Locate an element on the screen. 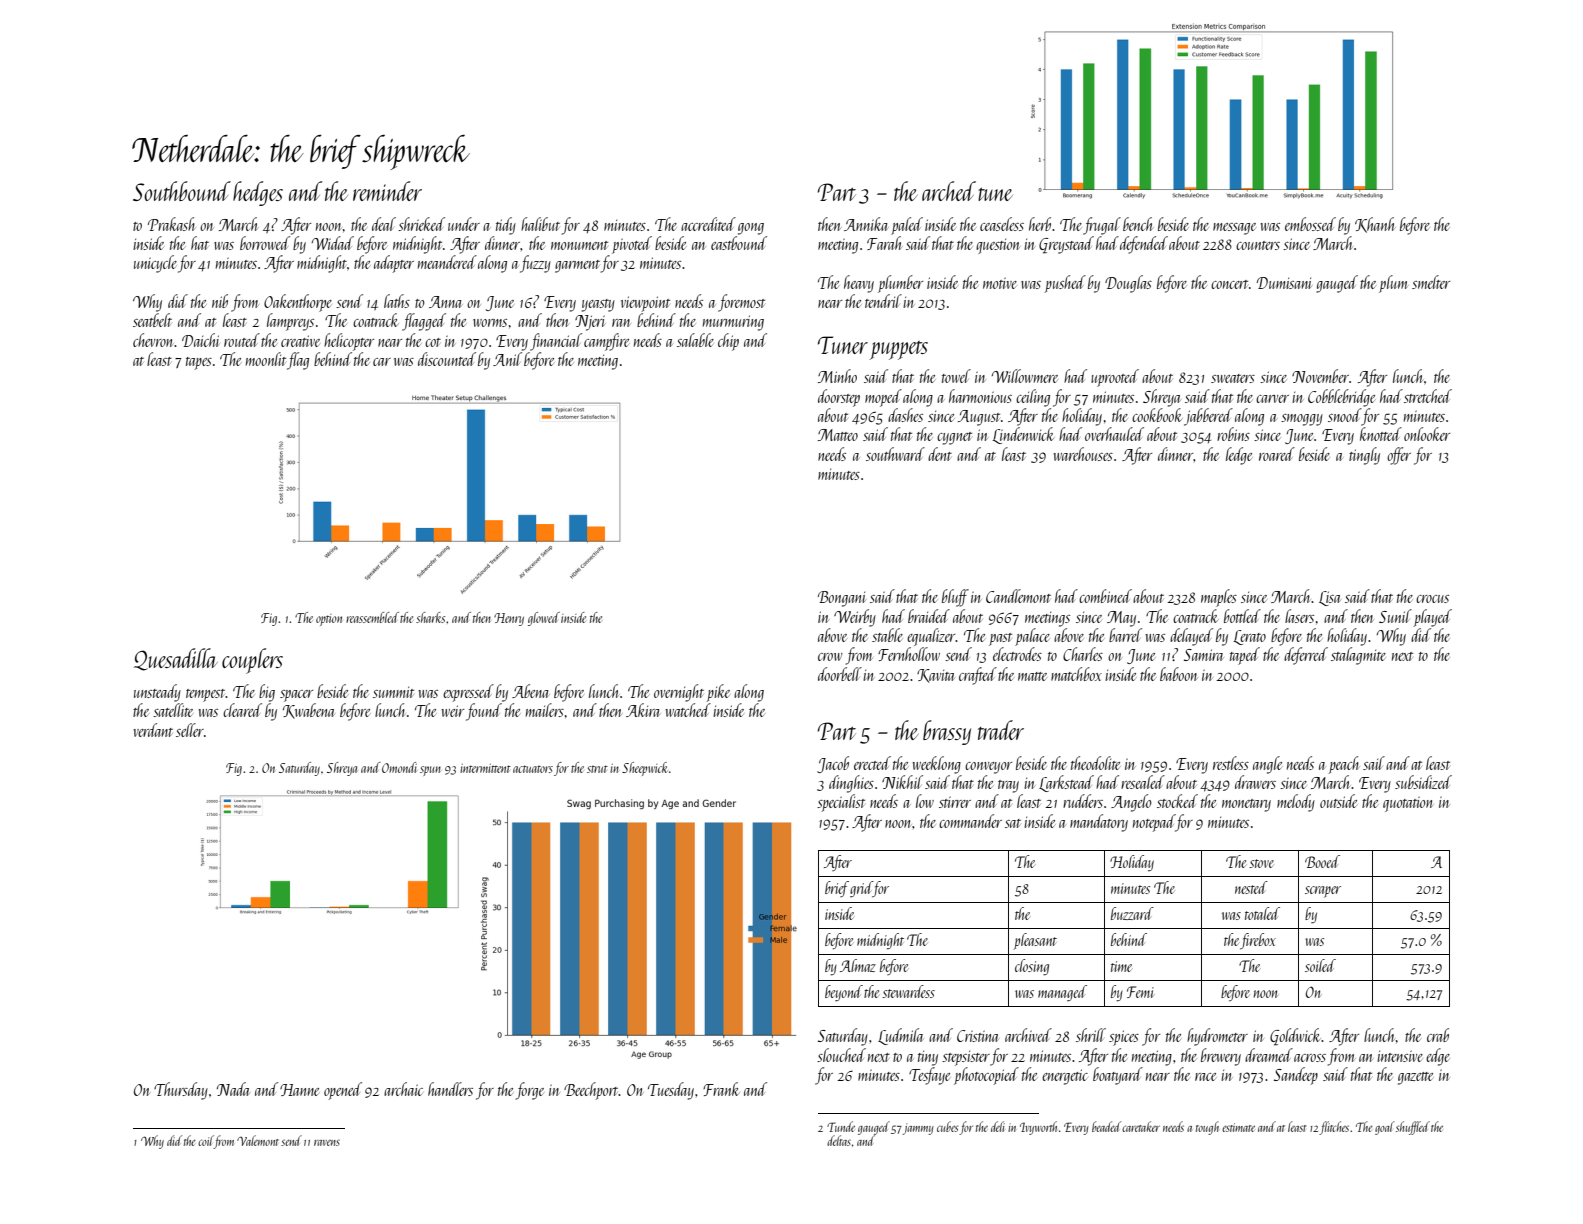 The height and width of the screenshot is (1224, 1583). matchbox is located at coordinates (1076, 674).
